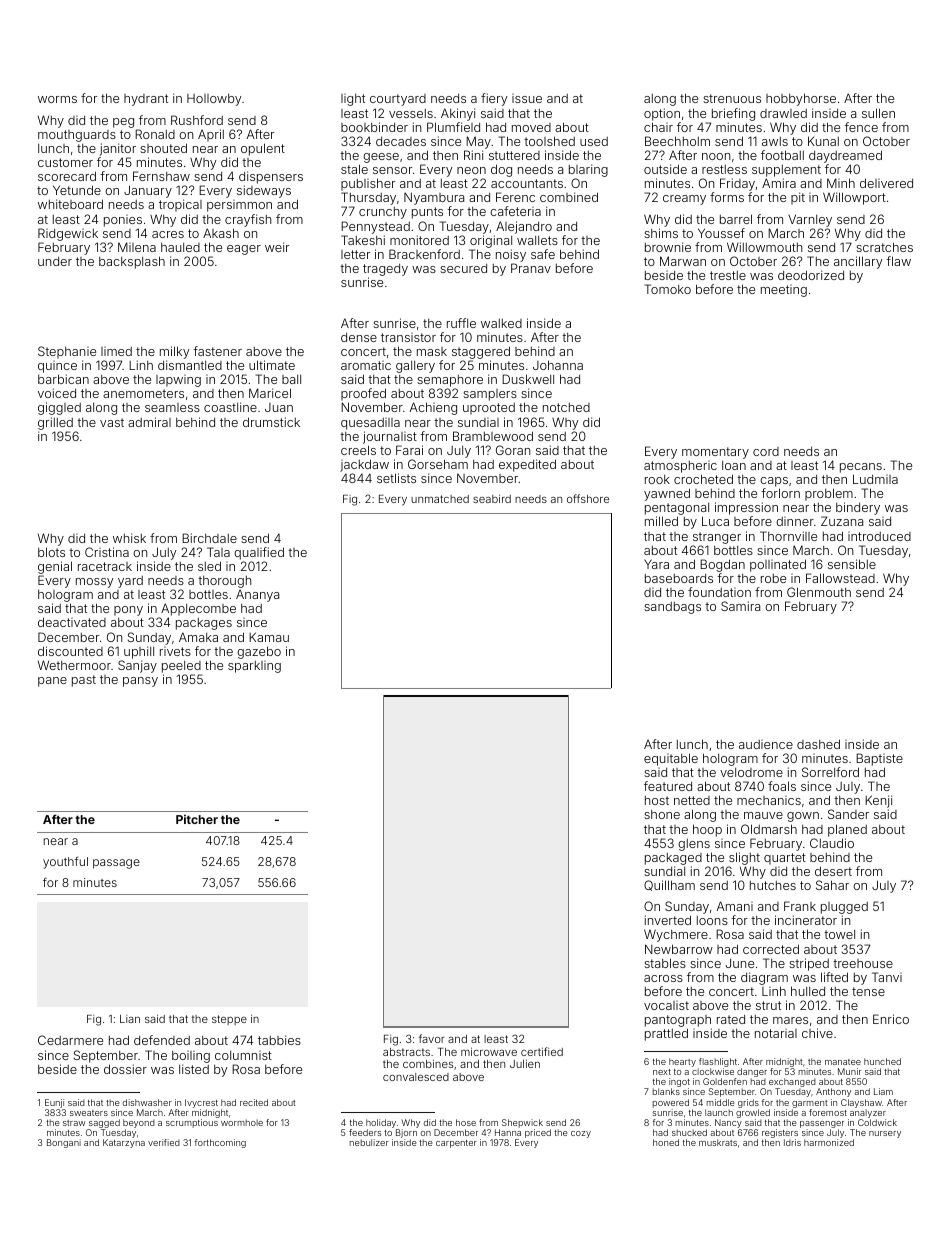 The height and width of the screenshot is (1233, 952). Describe the element at coordinates (542, 1051) in the screenshot. I see `certified` at that location.
